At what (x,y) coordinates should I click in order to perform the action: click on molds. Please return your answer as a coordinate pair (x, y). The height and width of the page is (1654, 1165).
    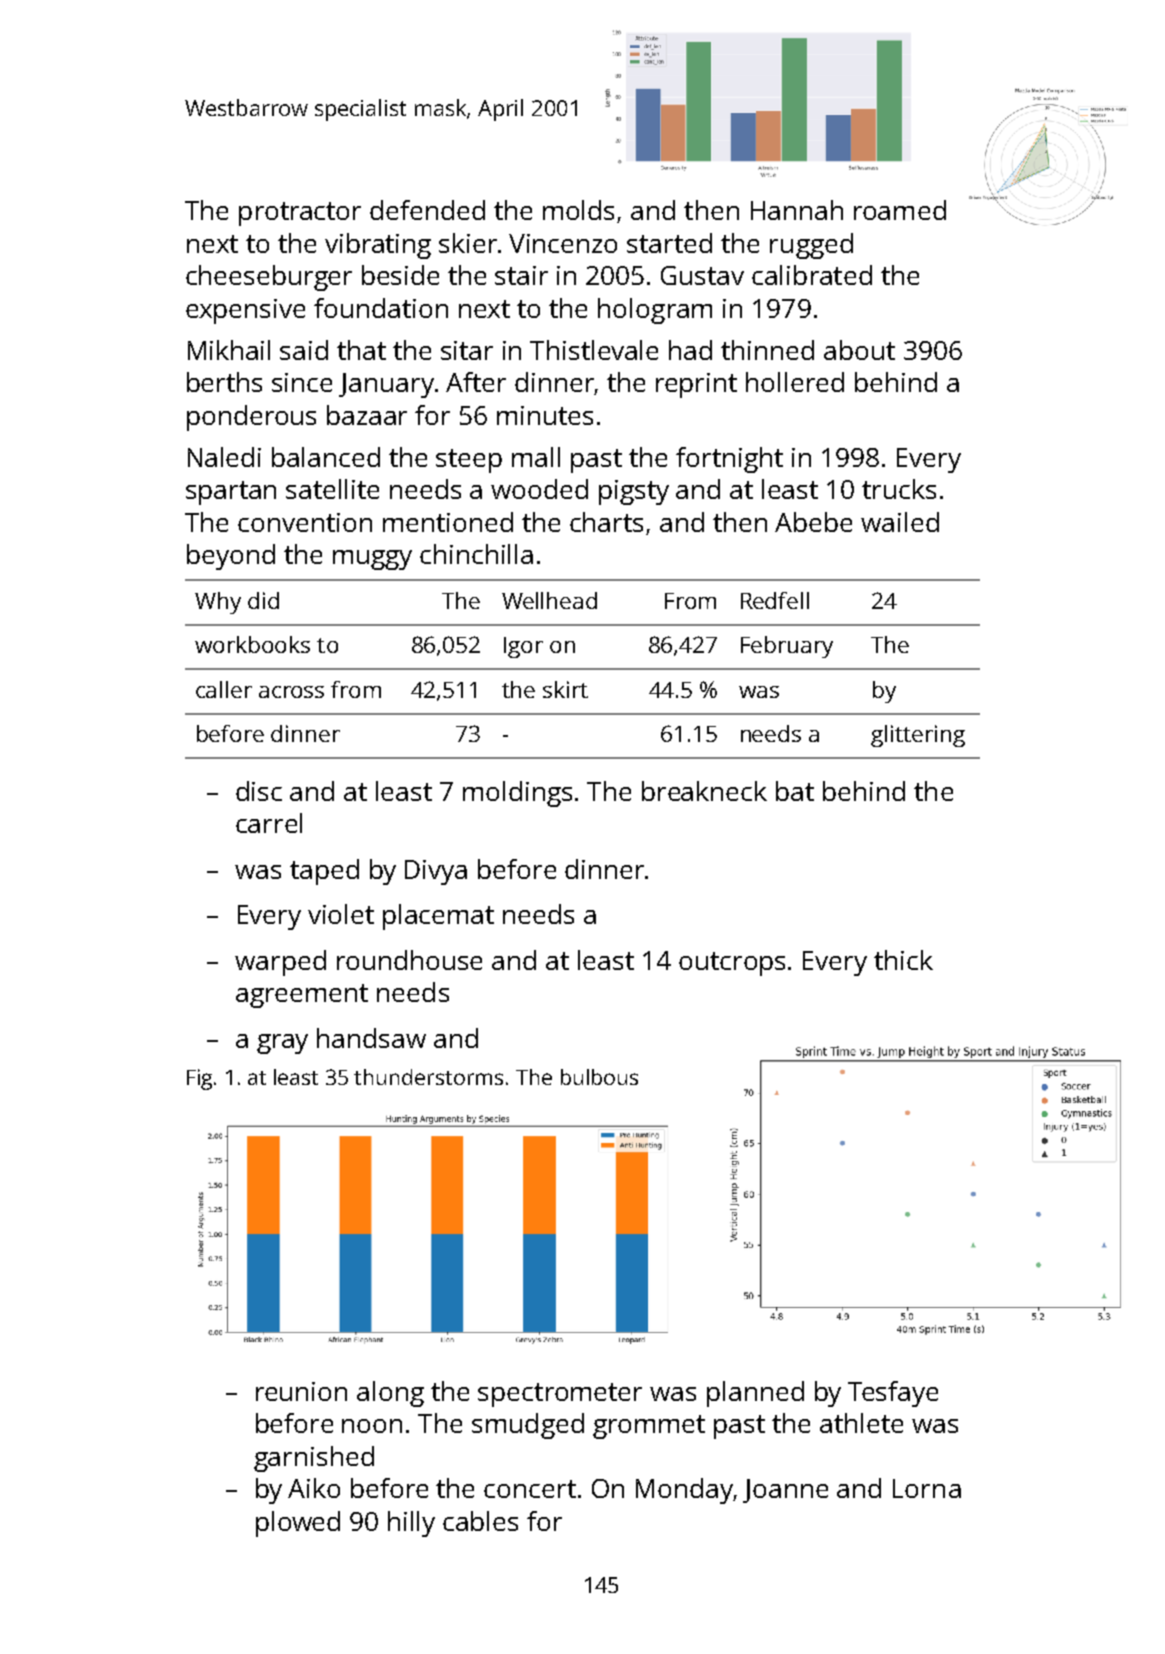
    Looking at the image, I should click on (578, 210).
